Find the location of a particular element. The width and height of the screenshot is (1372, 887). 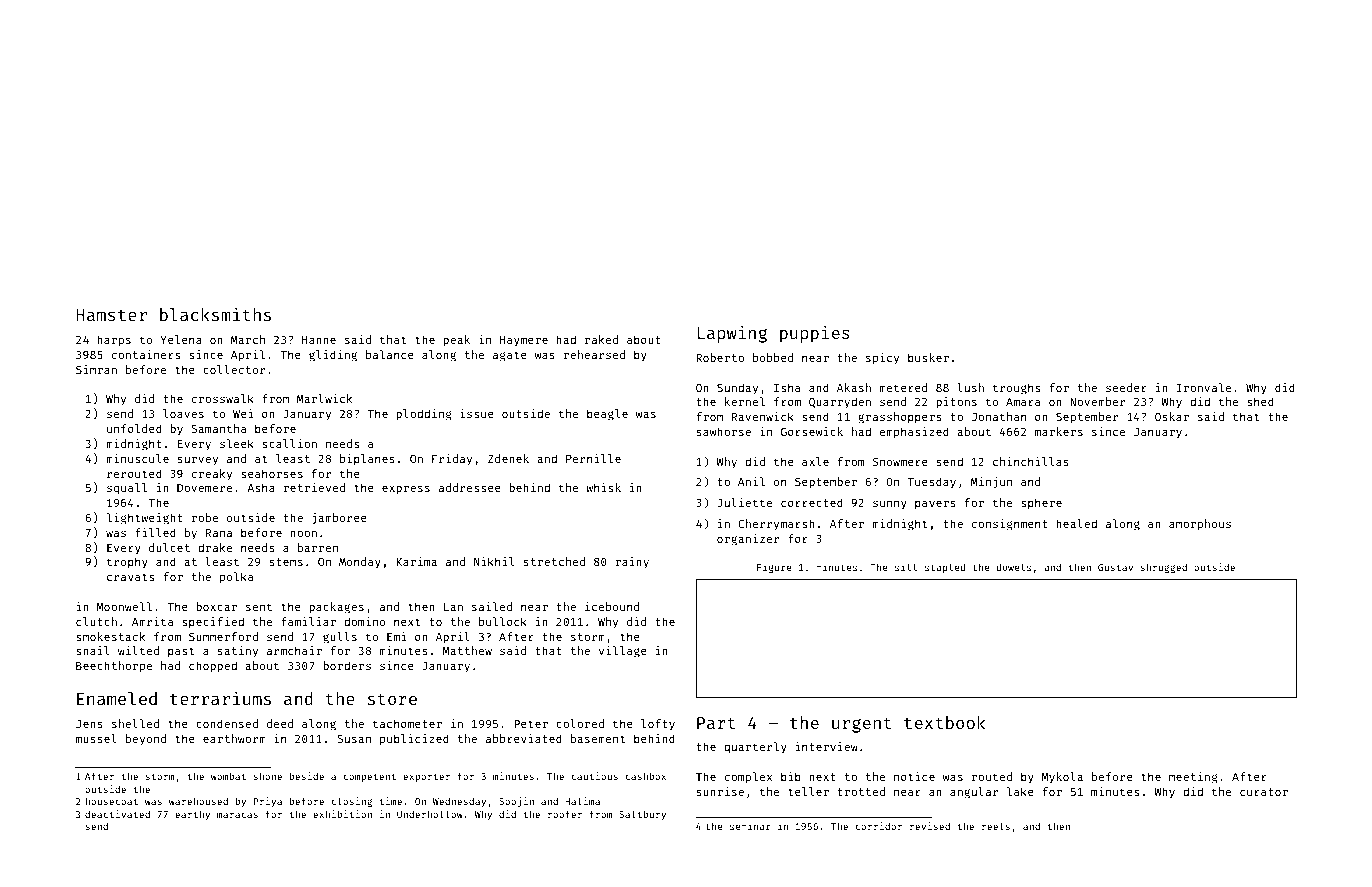

busker is located at coordinates (928, 357).
